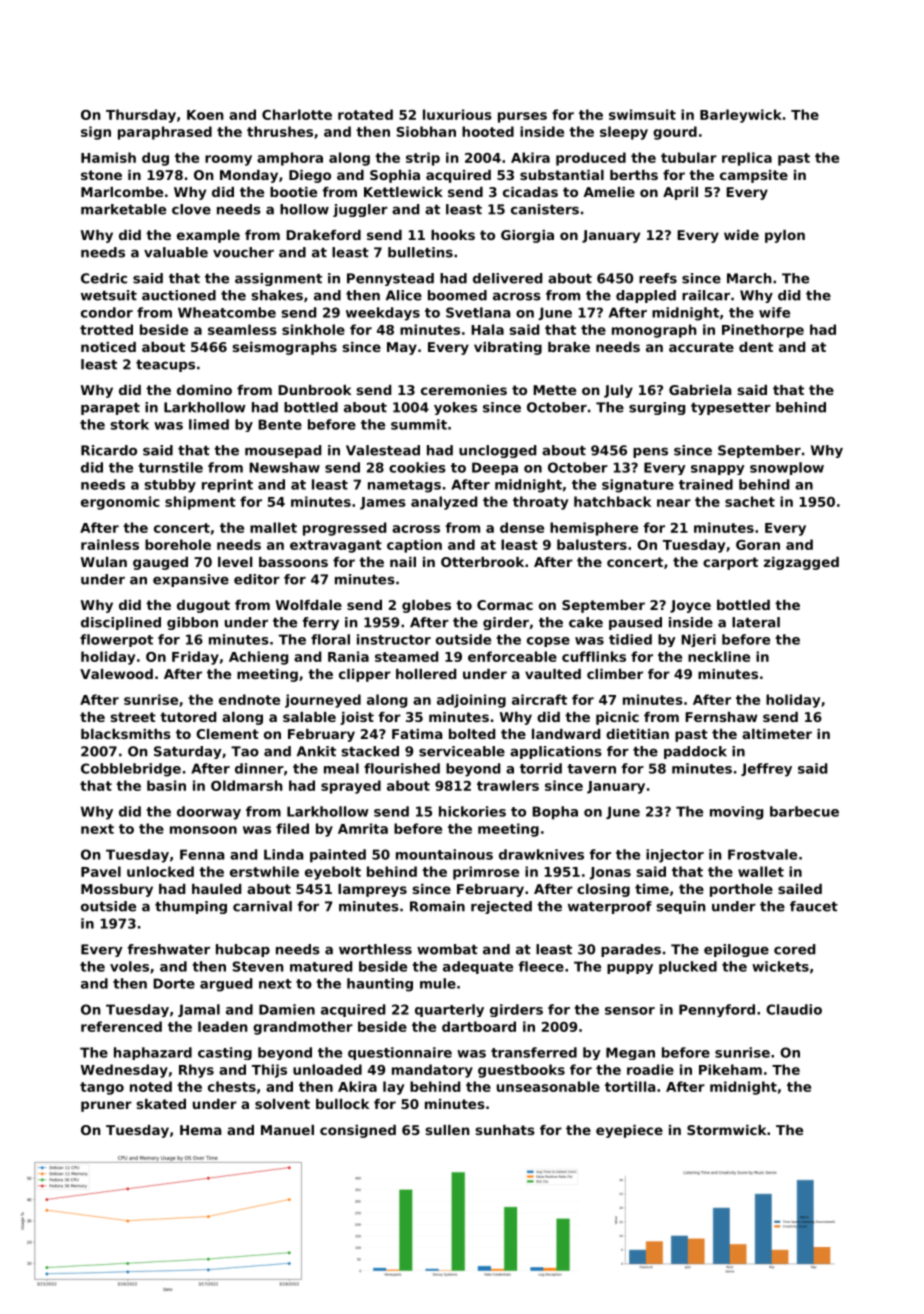 The width and height of the screenshot is (924, 1314). I want to click on purses, so click(522, 117).
